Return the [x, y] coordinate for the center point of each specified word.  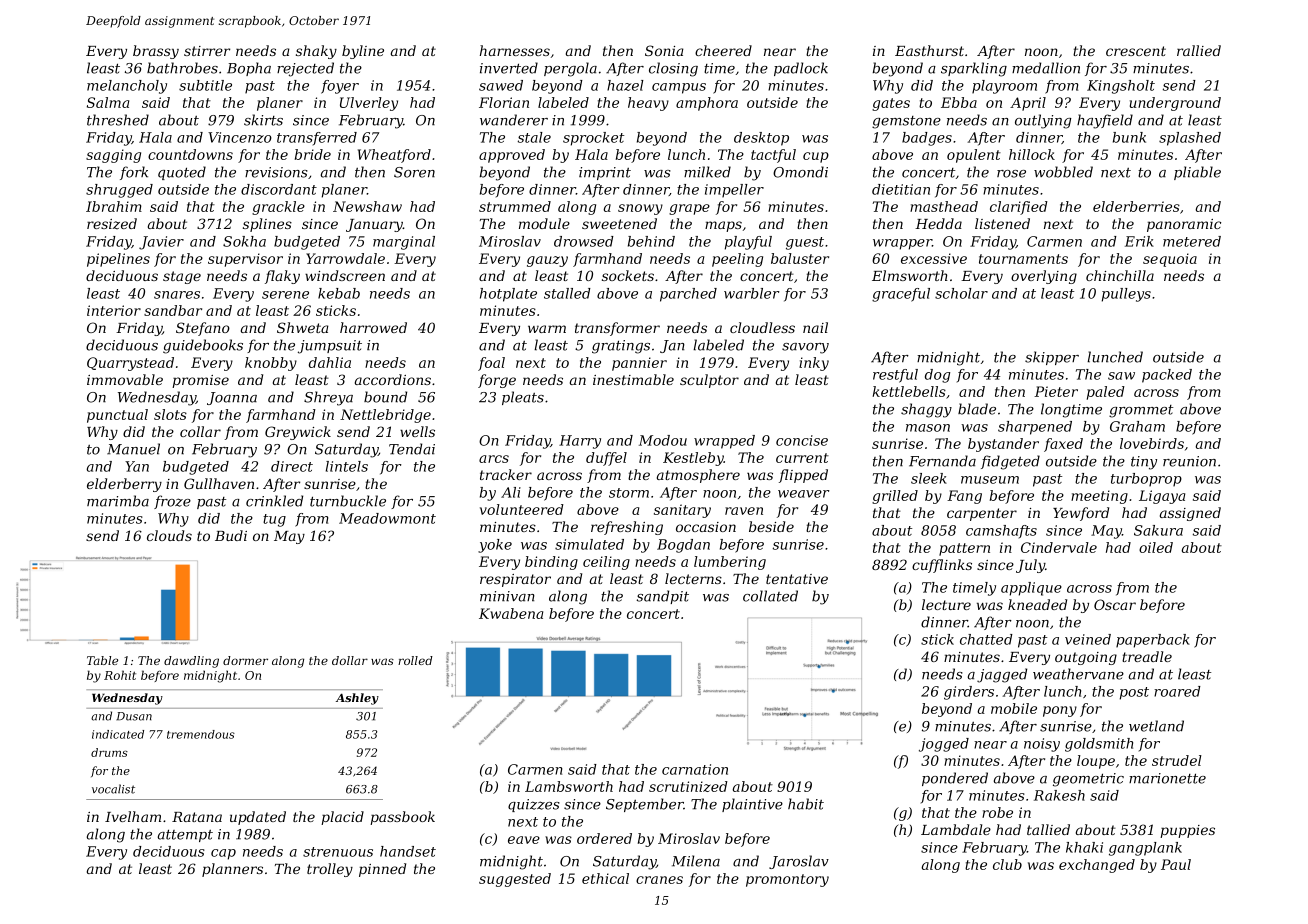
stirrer [207, 51]
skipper [1052, 358]
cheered [723, 50]
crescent [1136, 51]
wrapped [724, 442]
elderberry [124, 485]
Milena [696, 861]
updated [258, 818]
